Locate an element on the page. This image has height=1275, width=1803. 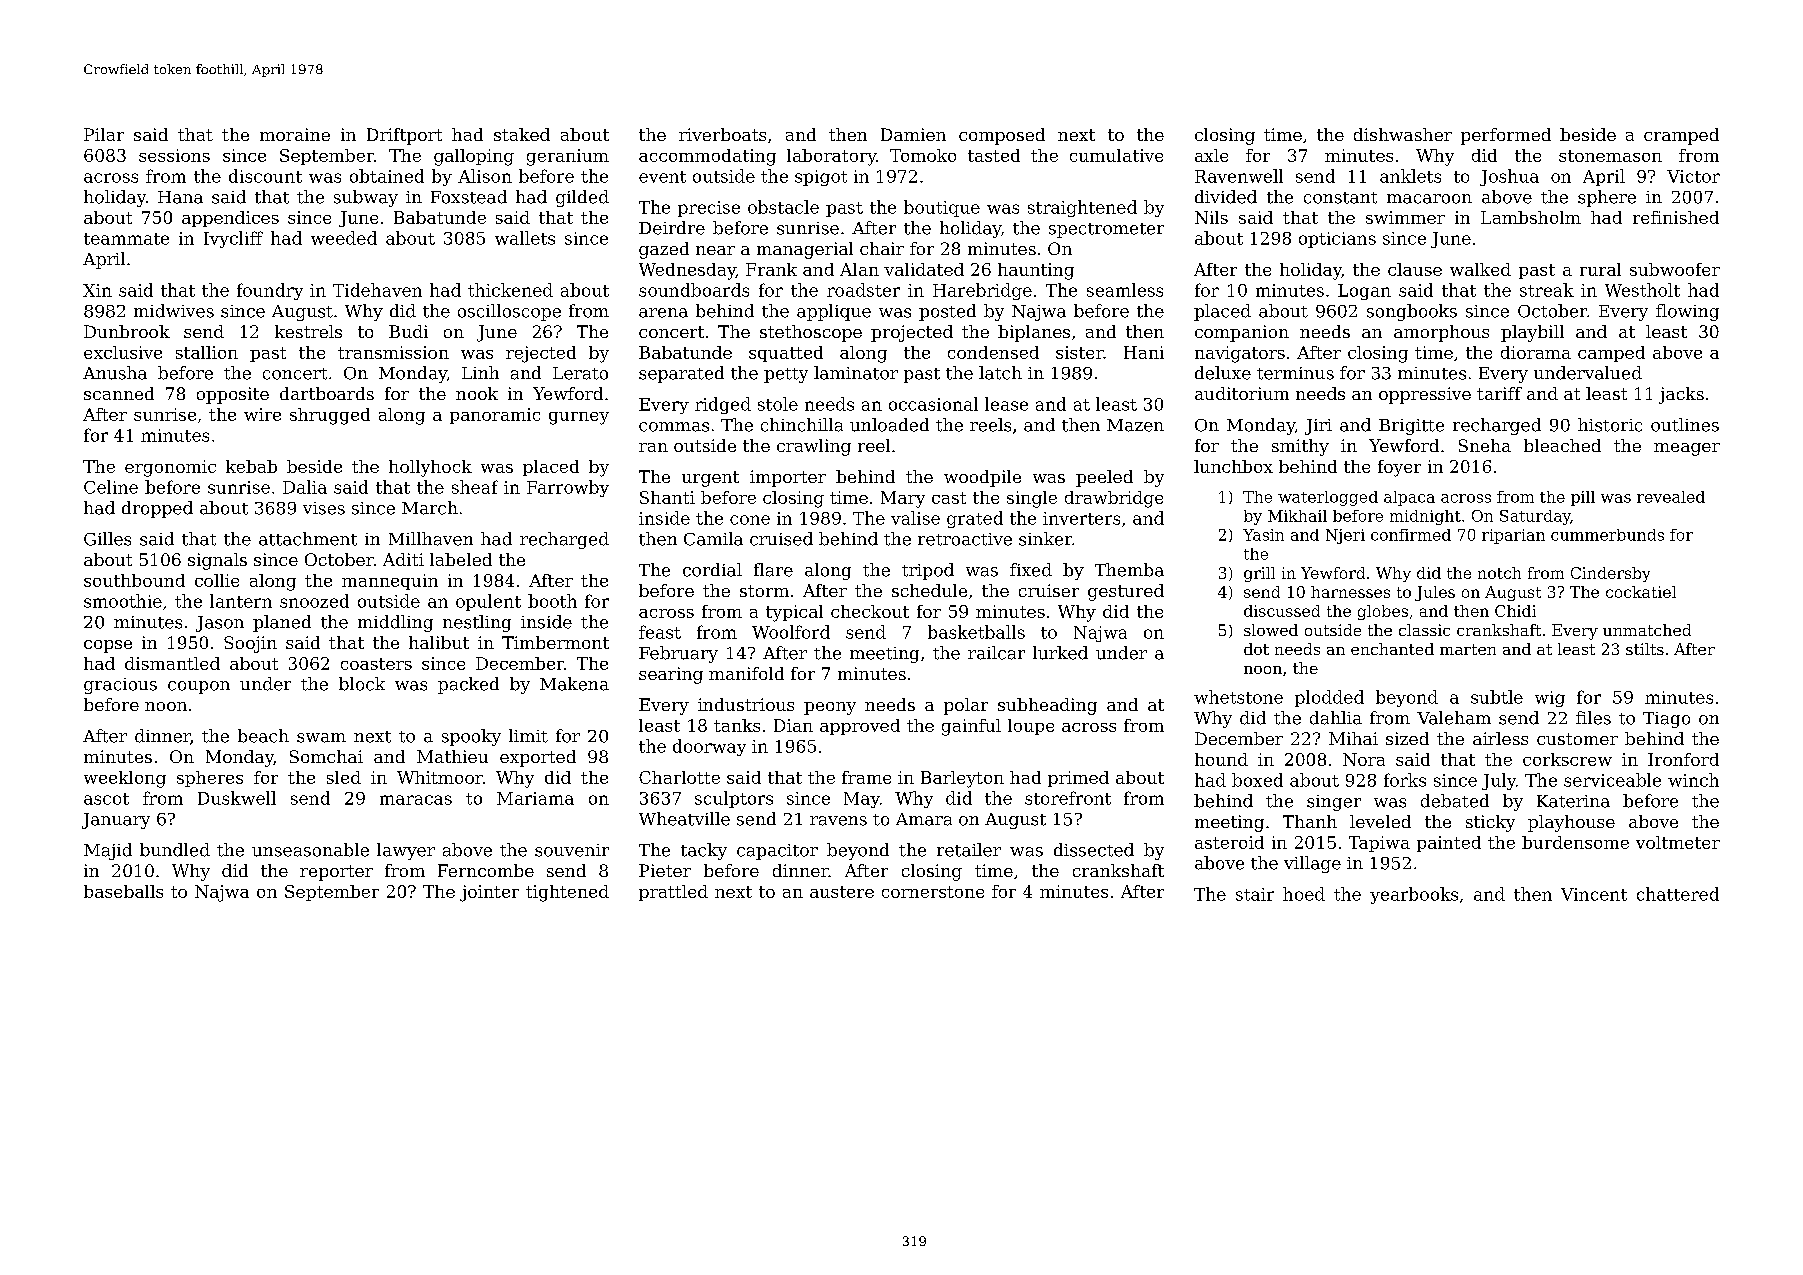
Duskwell is located at coordinates (237, 798).
